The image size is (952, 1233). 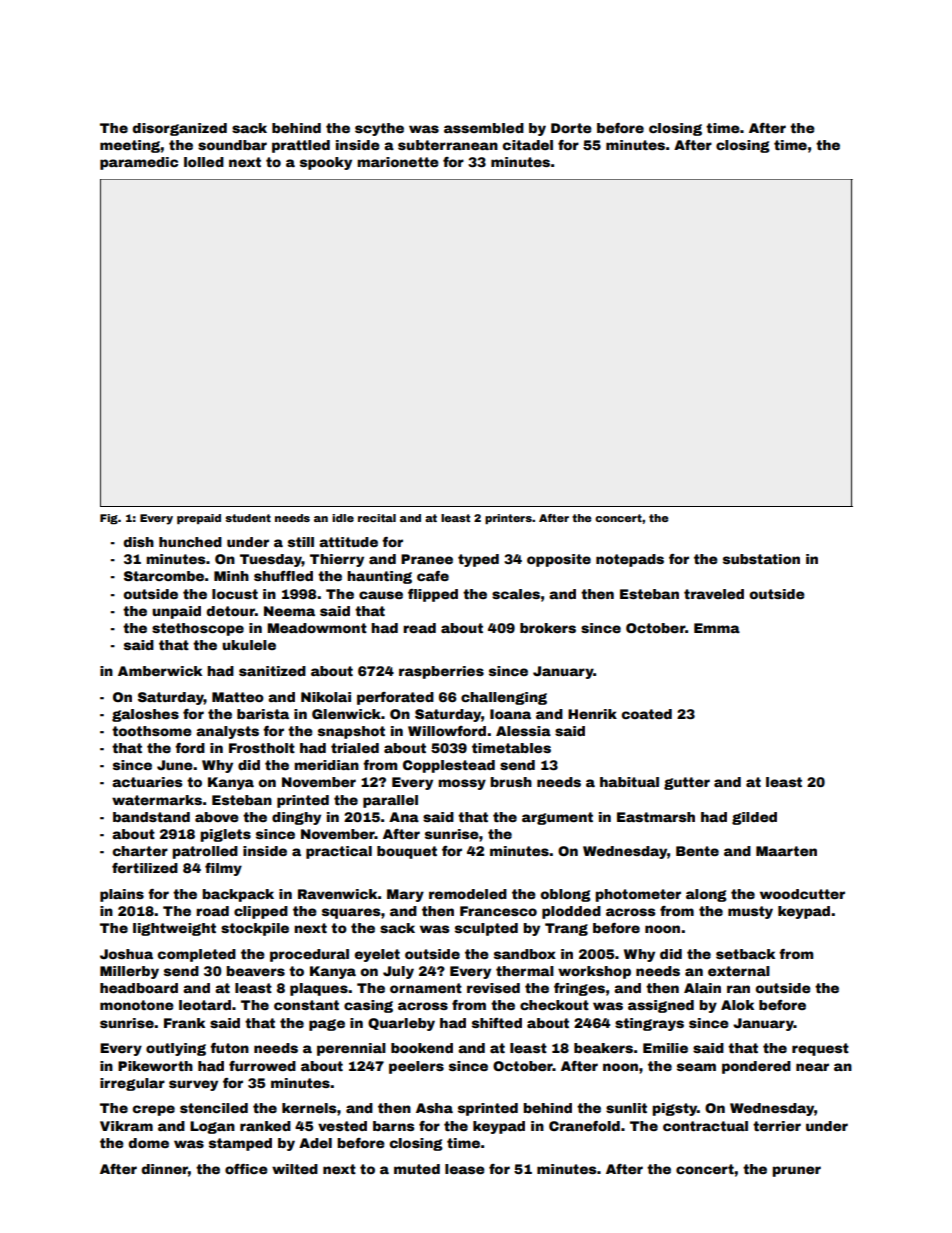 What do you see at coordinates (139, 163) in the page?
I see `paramedic` at bounding box center [139, 163].
